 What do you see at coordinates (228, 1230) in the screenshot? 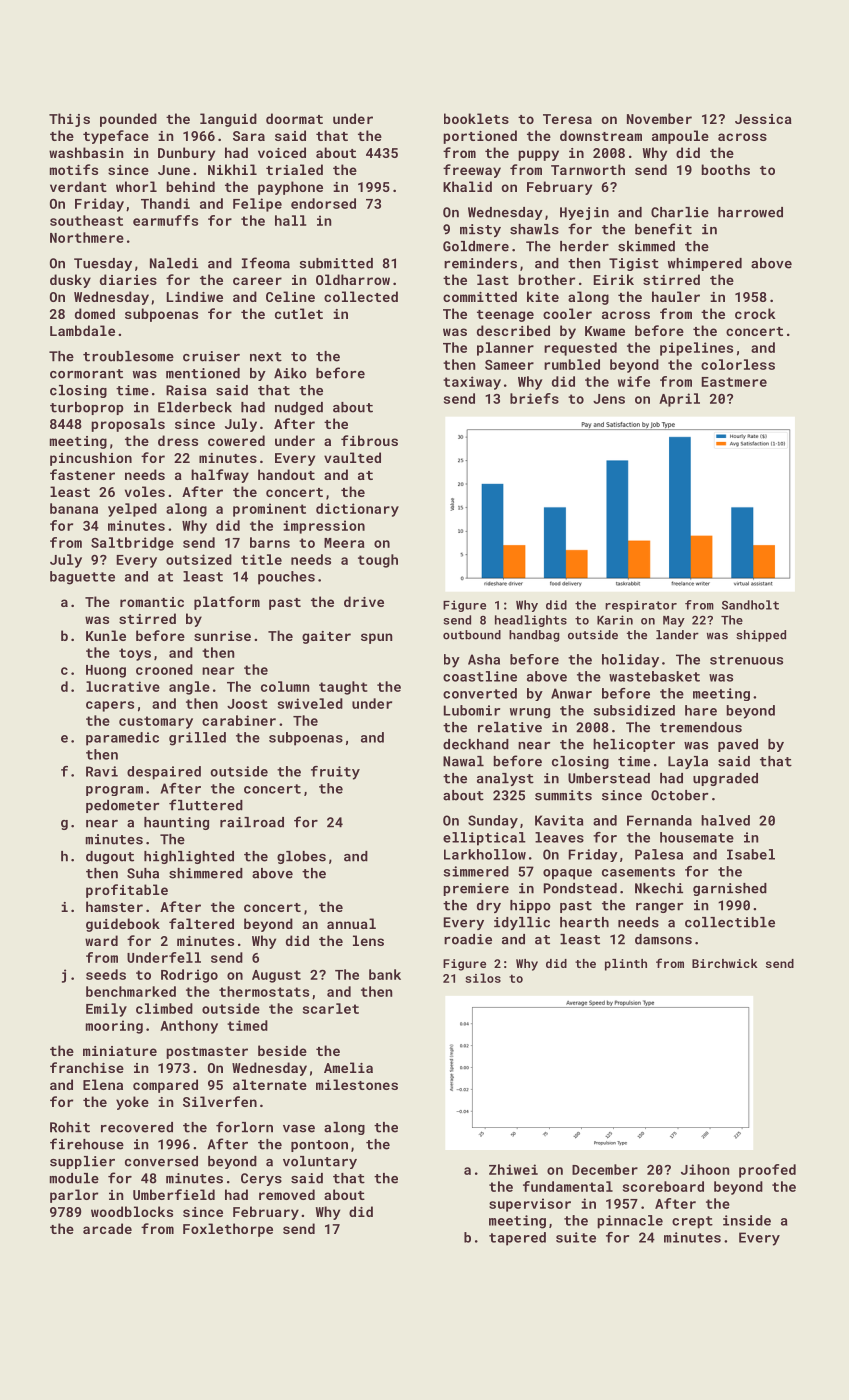
I see `Foxlethorpe` at bounding box center [228, 1230].
